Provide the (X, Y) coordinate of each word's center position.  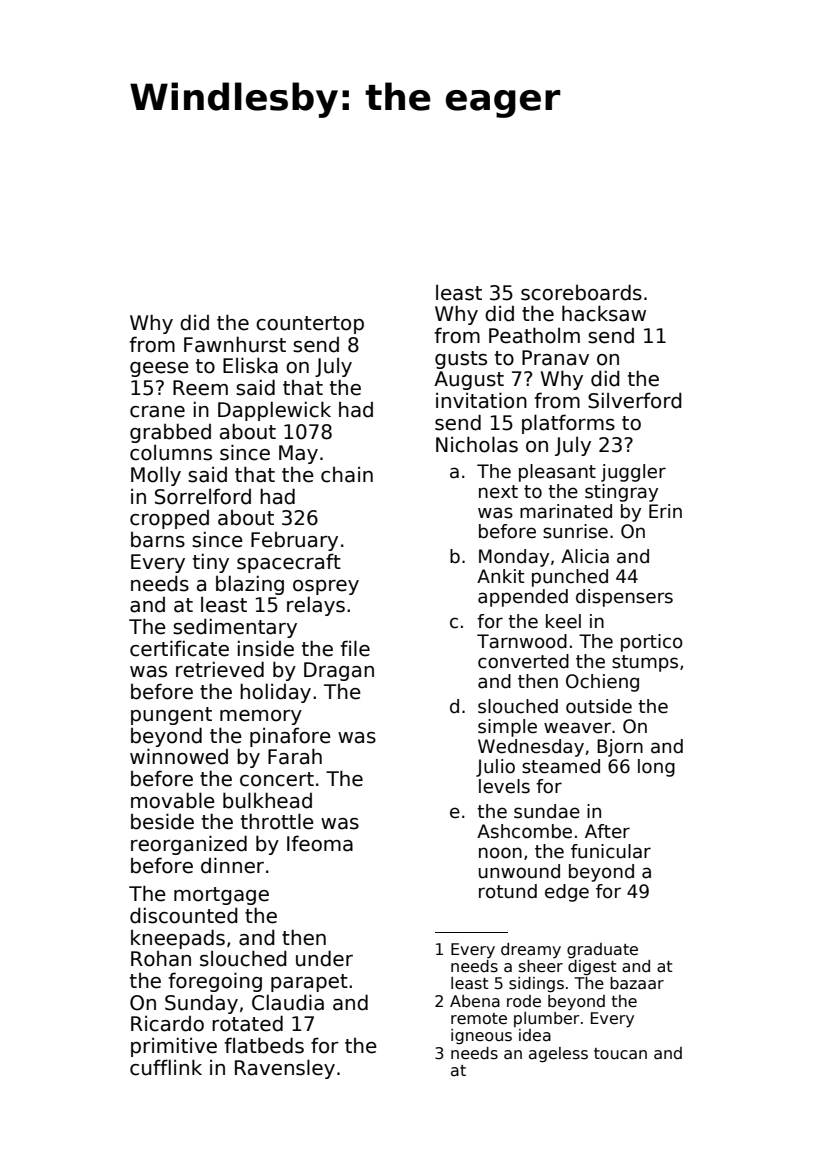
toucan (620, 1054)
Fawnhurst (235, 344)
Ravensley (285, 1069)
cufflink (166, 1067)
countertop (310, 325)
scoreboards (581, 292)
